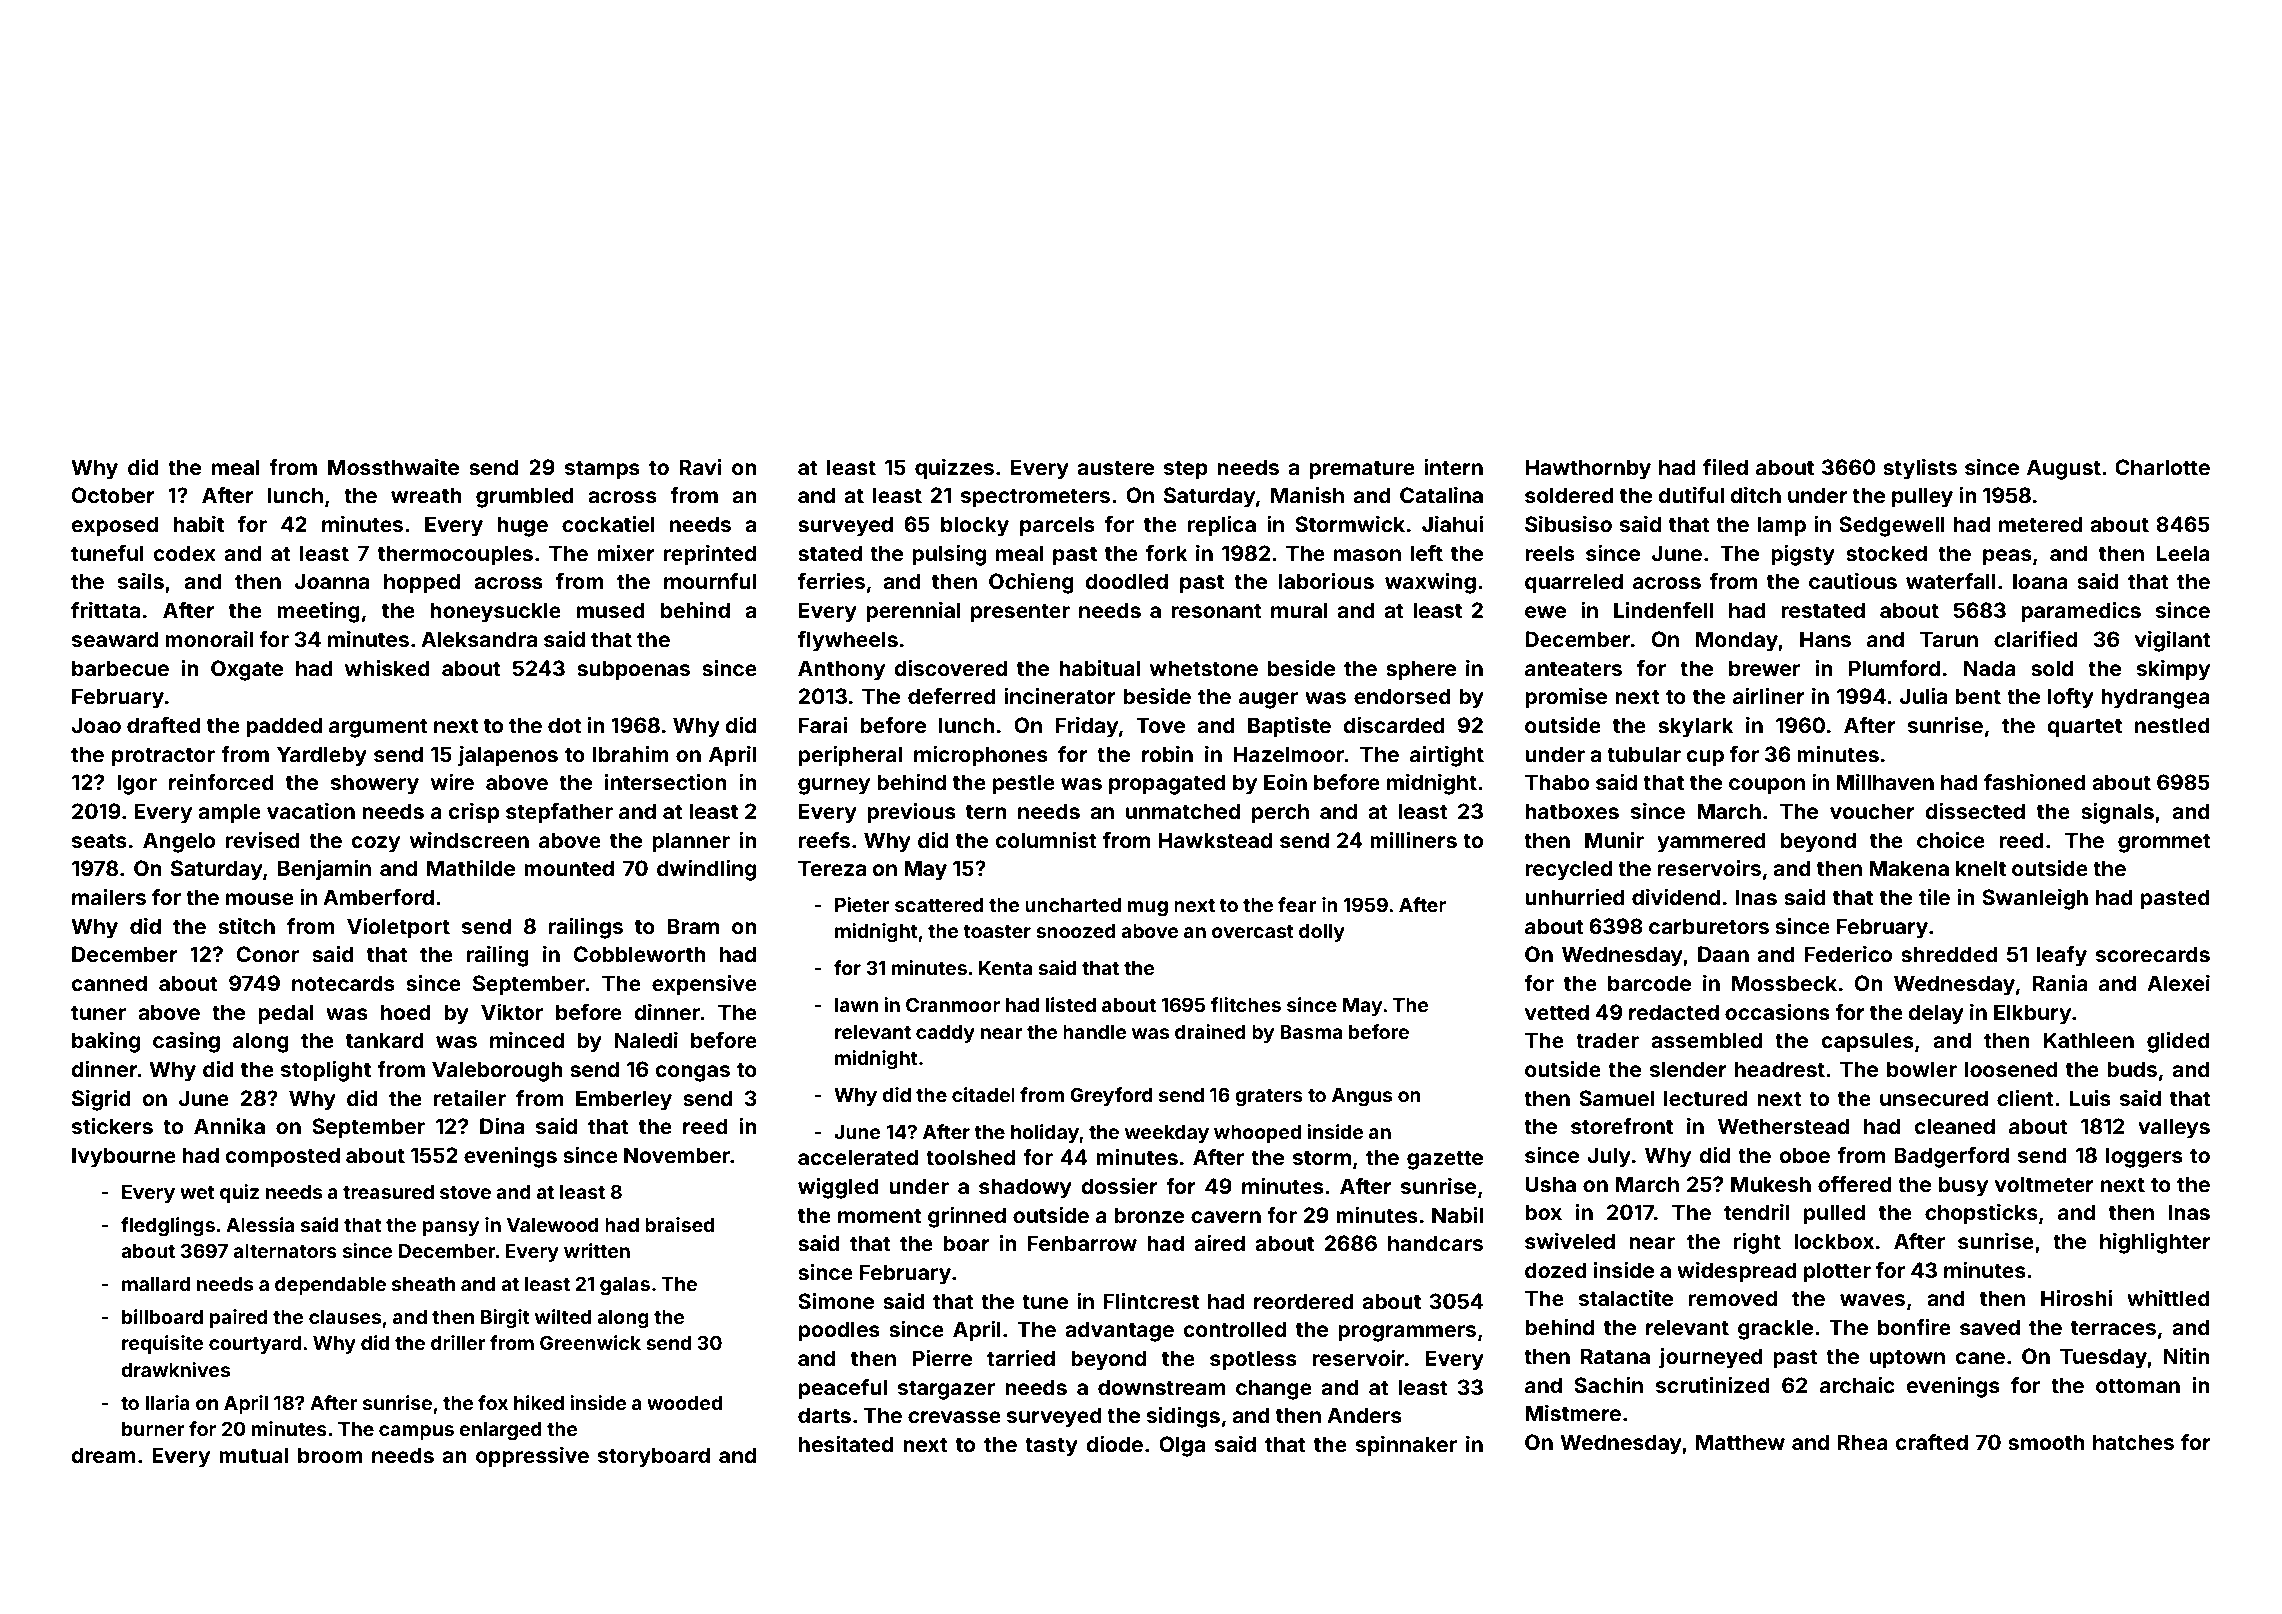  What do you see at coordinates (343, 983) in the screenshot?
I see `notecards` at bounding box center [343, 983].
